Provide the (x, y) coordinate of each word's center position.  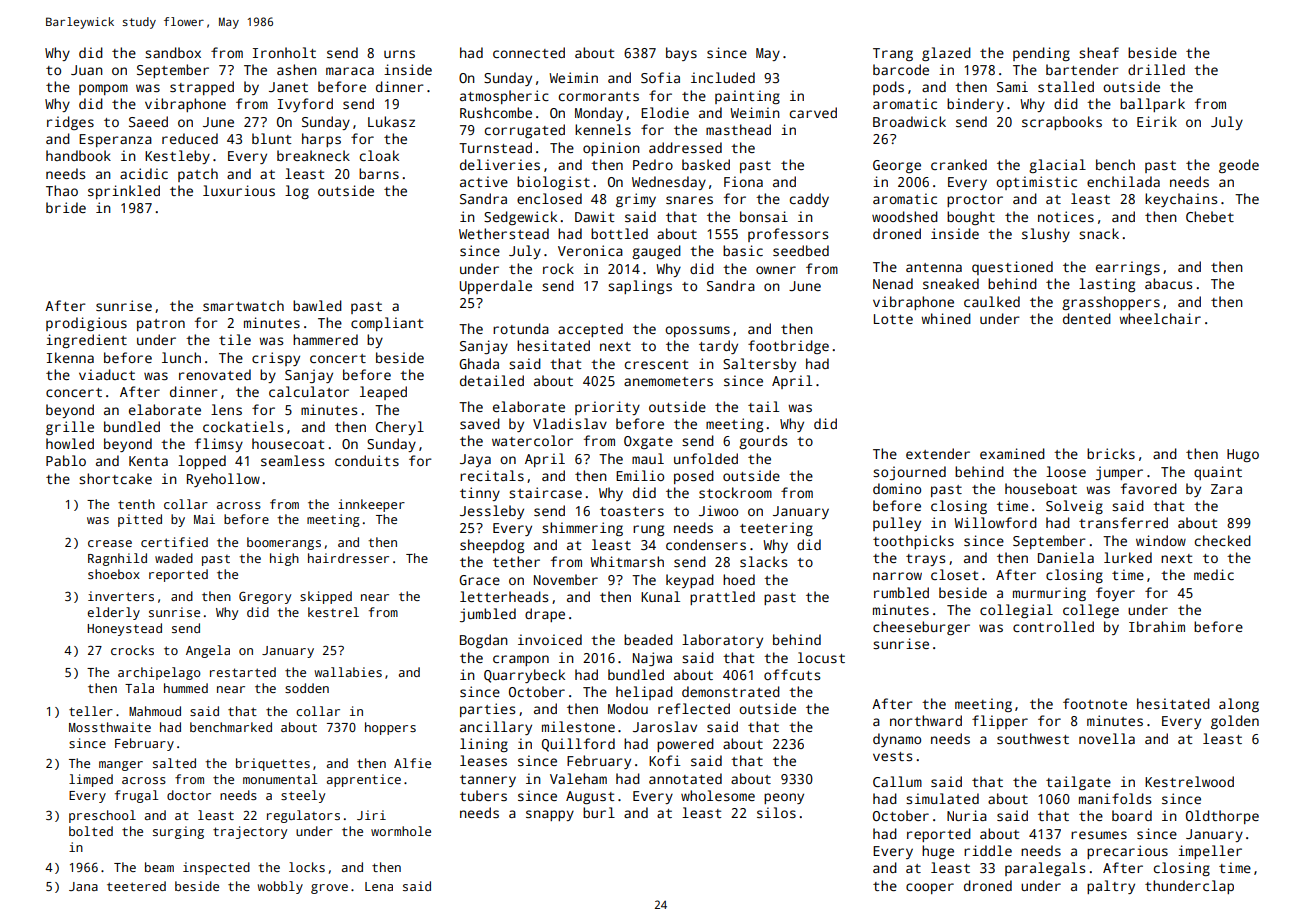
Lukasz (391, 121)
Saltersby (759, 365)
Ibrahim (1157, 626)
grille (70, 428)
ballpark (1152, 105)
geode (1239, 166)
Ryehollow (223, 480)
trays (925, 560)
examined (1012, 453)
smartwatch (243, 305)
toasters (632, 511)
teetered (136, 886)
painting (747, 97)
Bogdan (484, 641)
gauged (656, 252)
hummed (186, 688)
